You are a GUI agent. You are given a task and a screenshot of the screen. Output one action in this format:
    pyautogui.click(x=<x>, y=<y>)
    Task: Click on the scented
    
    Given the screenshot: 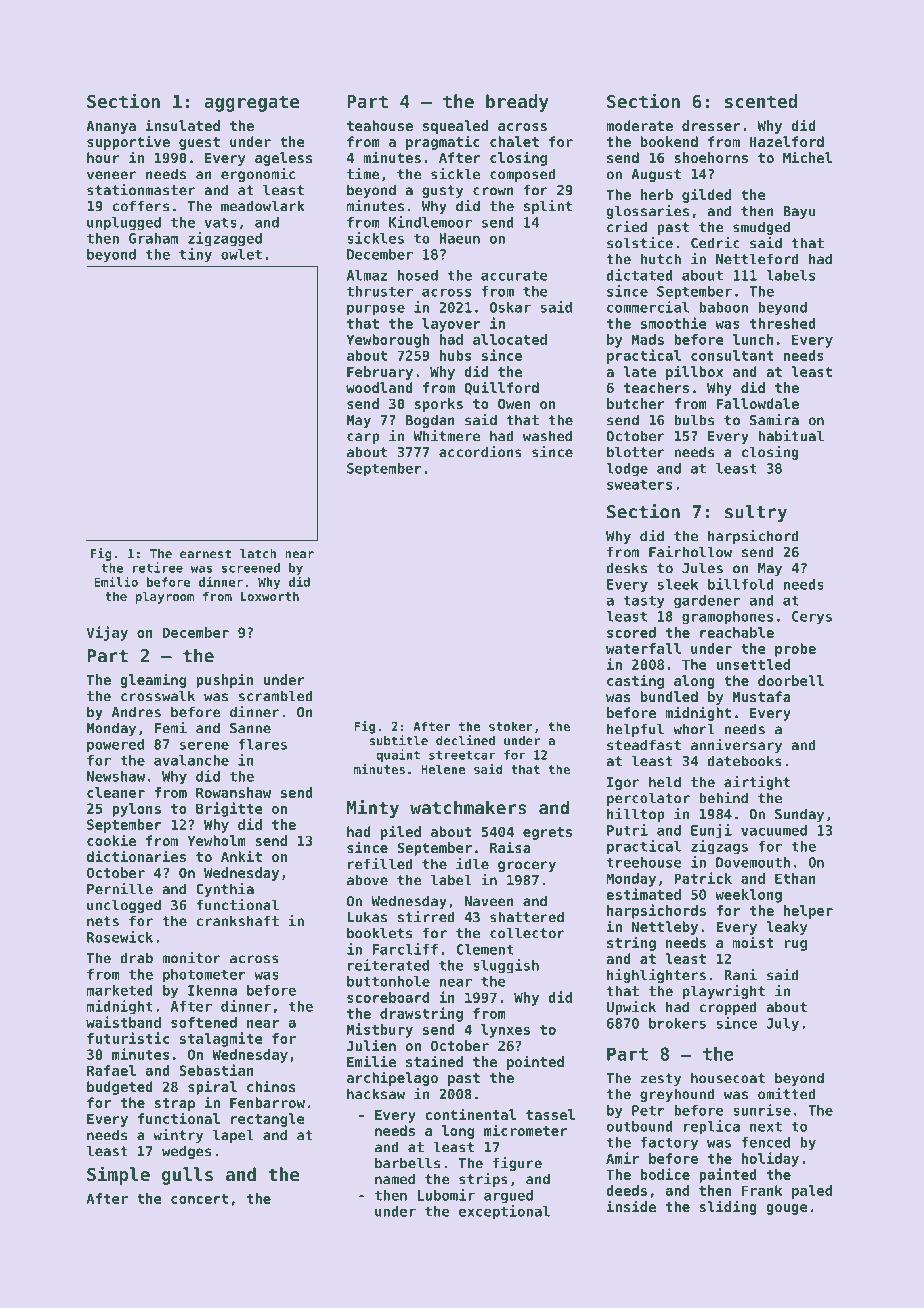 What is the action you would take?
    pyautogui.click(x=761, y=101)
